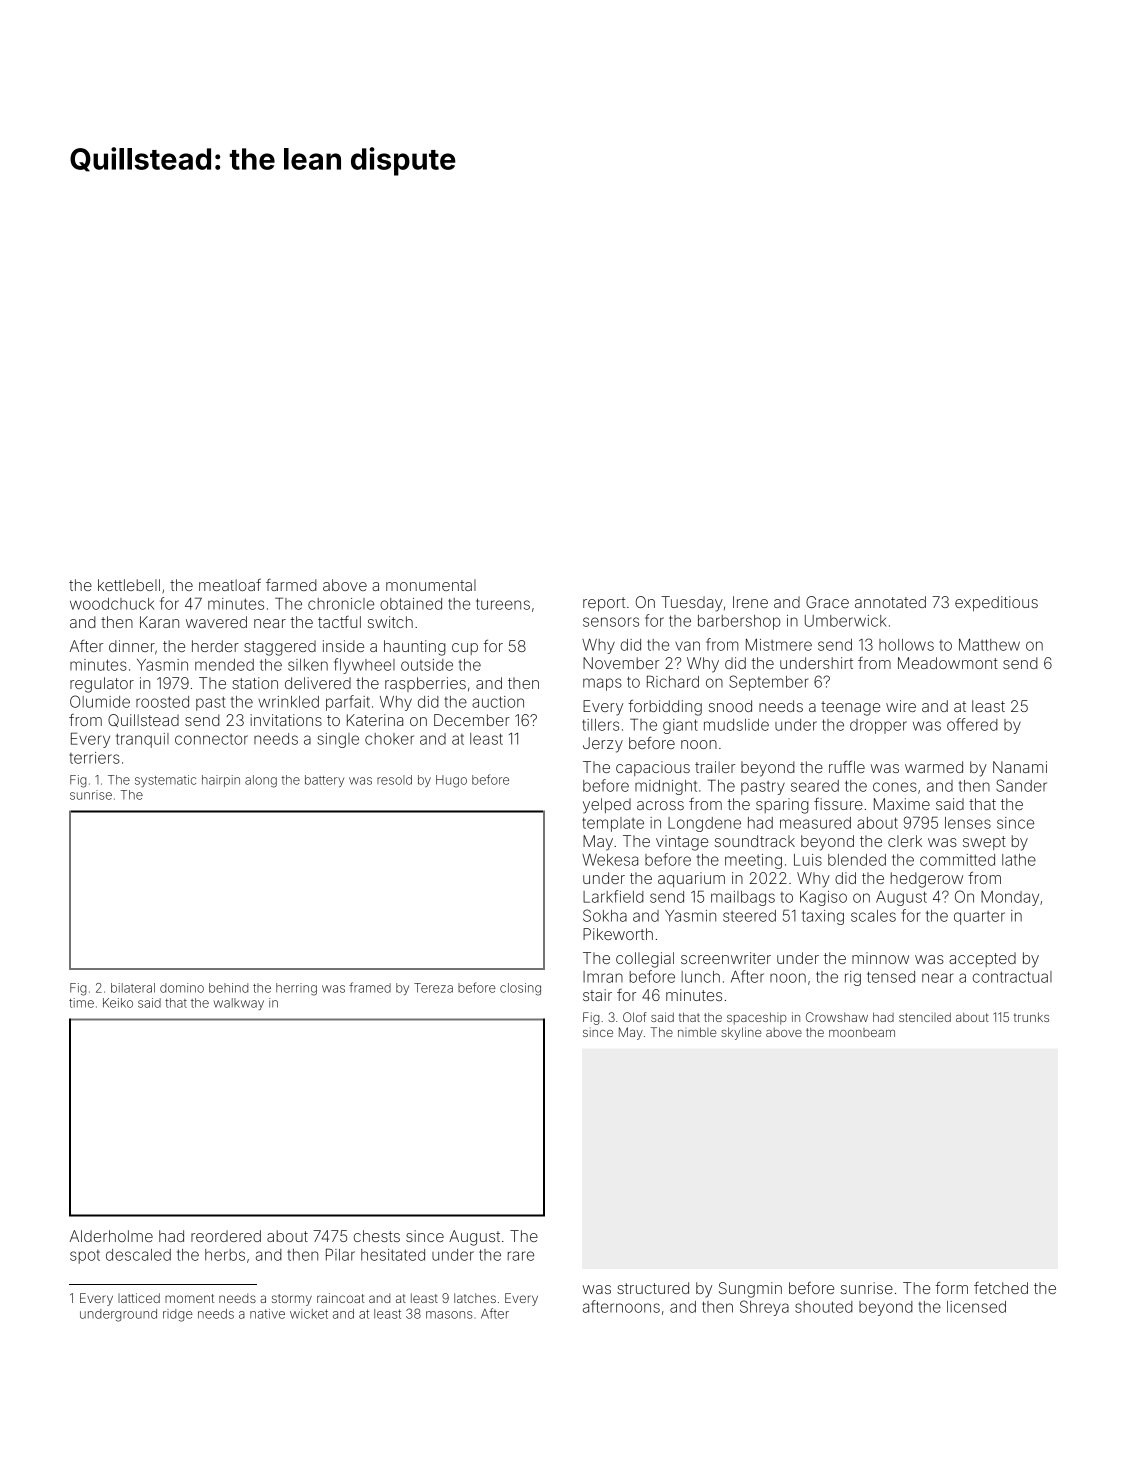  Describe the element at coordinates (118, 1003) in the document. I see `Keiko` at that location.
